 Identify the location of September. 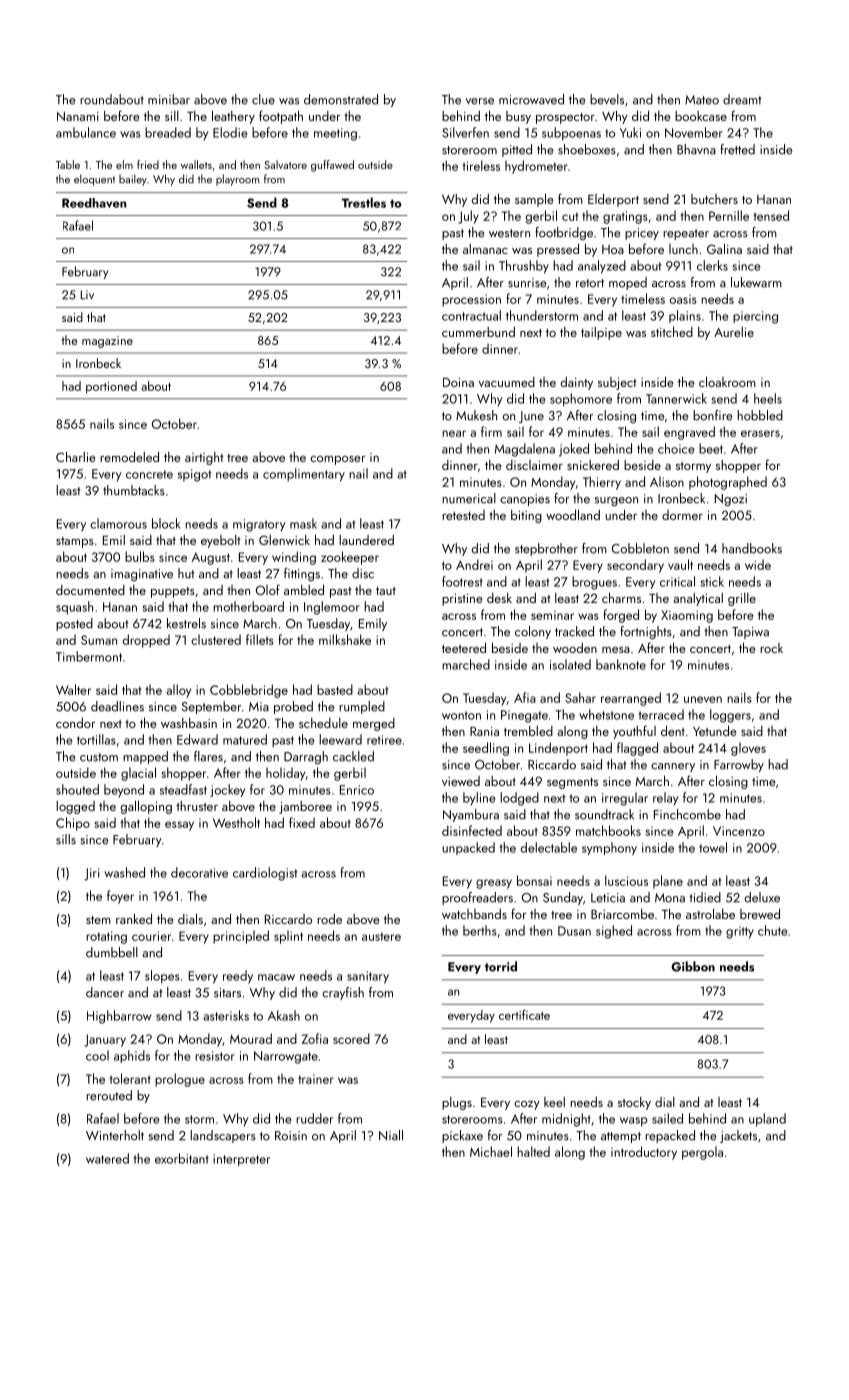
(211, 707).
